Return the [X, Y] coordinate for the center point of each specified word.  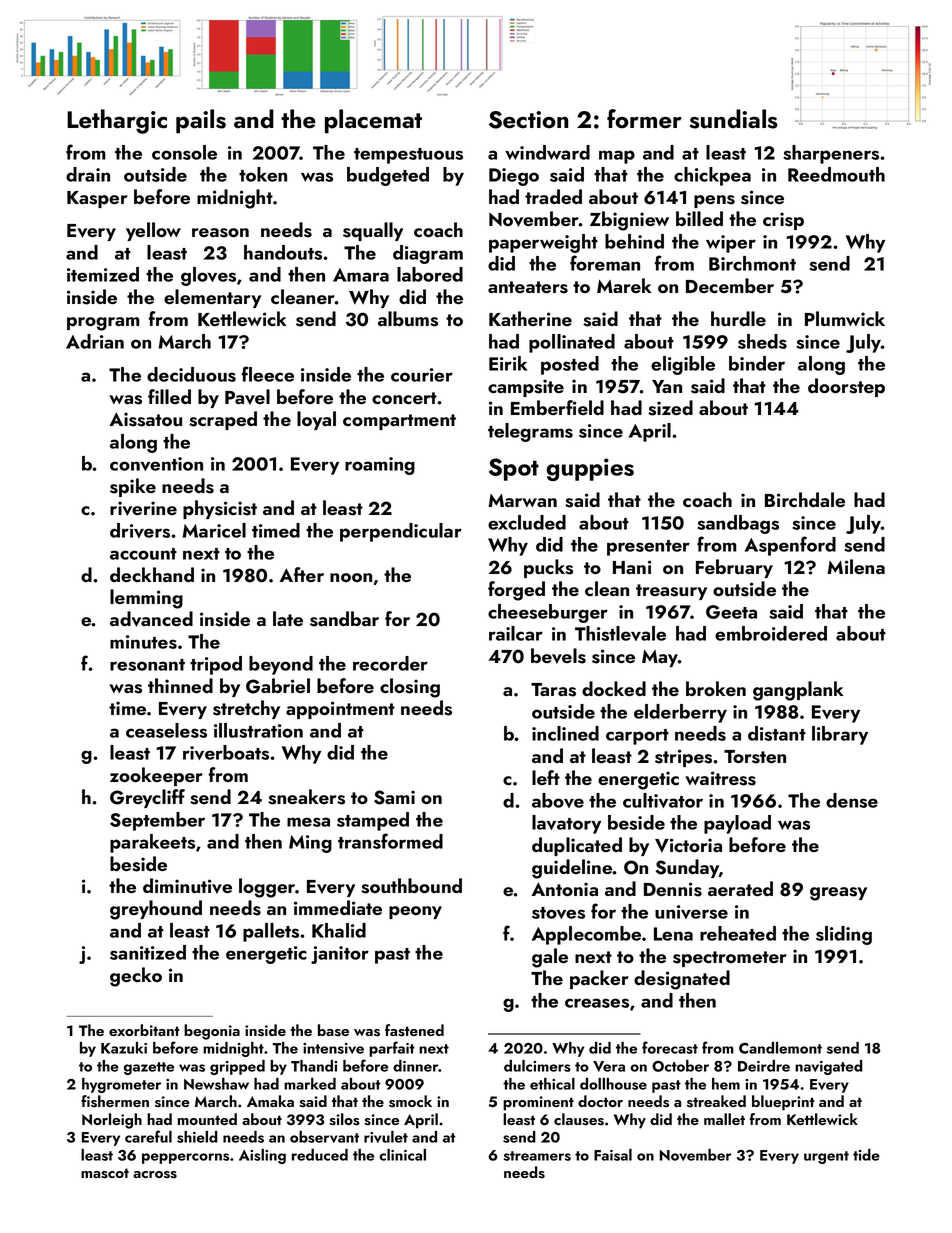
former [644, 119]
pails [201, 121]
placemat [373, 121]
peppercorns [185, 1158]
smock [410, 1101]
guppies [590, 469]
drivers [140, 530]
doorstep [846, 387]
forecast [670, 1047]
